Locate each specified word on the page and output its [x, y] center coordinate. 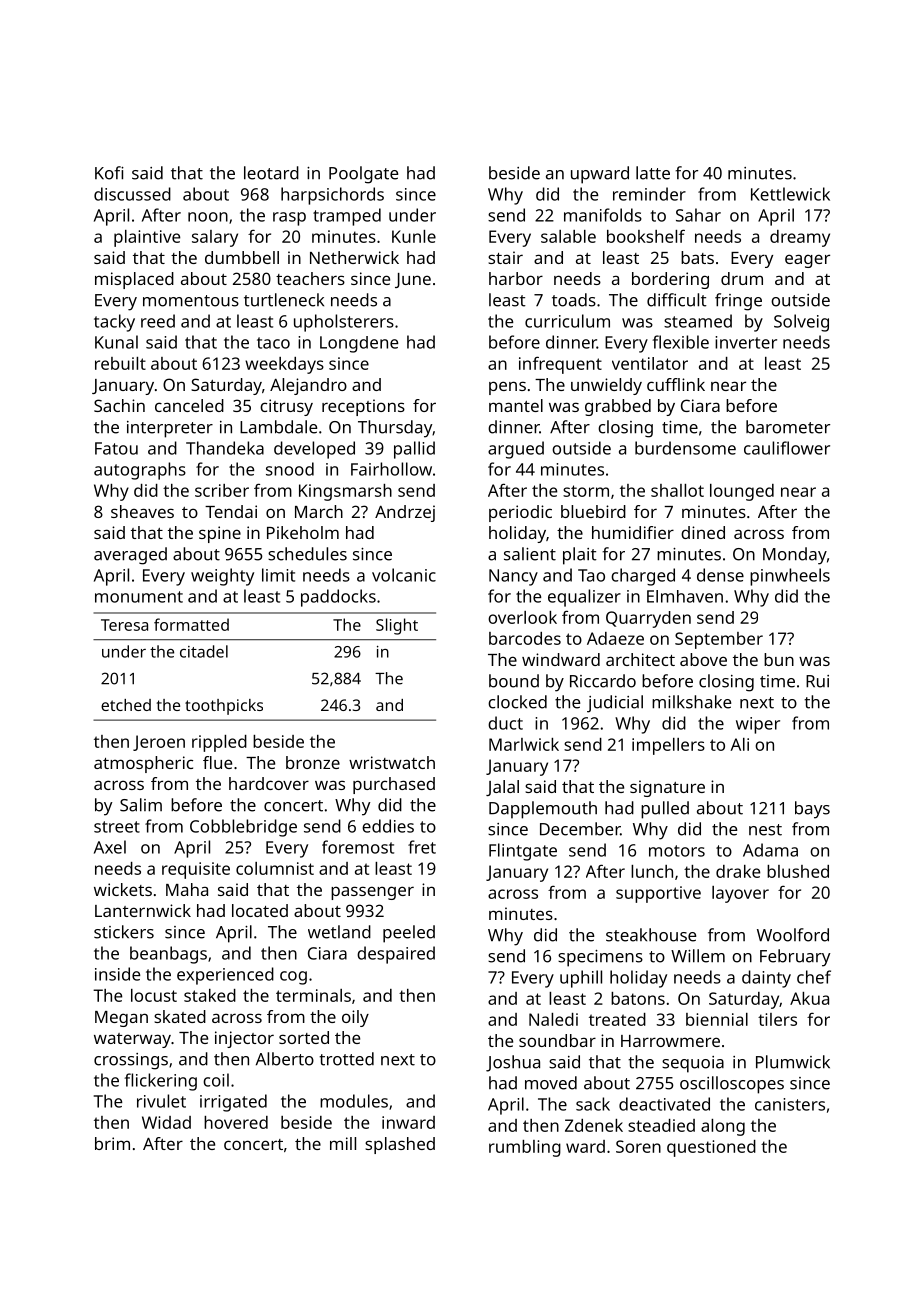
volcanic [404, 575]
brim [112, 1143]
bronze [313, 762]
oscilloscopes [732, 1085]
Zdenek [594, 1125]
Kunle [414, 236]
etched [126, 705]
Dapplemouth [543, 810]
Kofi [109, 173]
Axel [110, 847]
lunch [652, 871]
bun [779, 659]
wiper [758, 725]
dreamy [800, 238]
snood [290, 469]
